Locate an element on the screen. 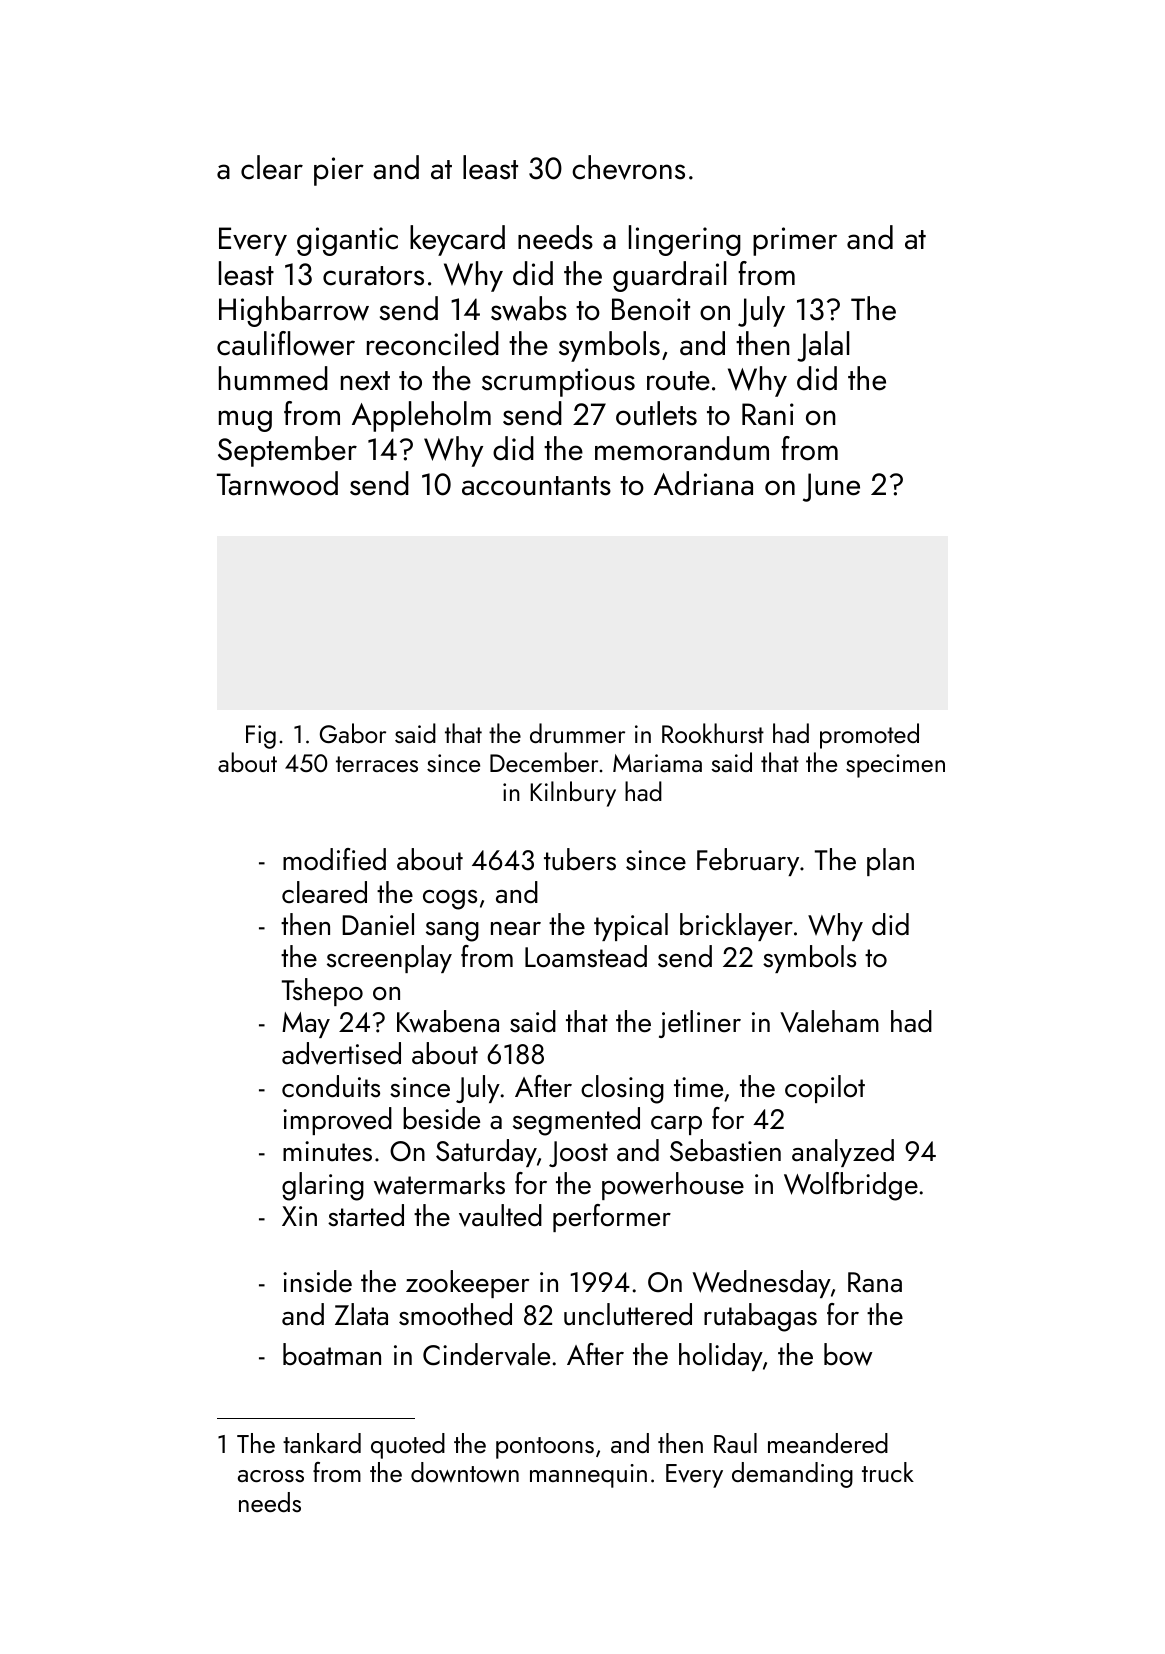  Adriana is located at coordinates (703, 483).
